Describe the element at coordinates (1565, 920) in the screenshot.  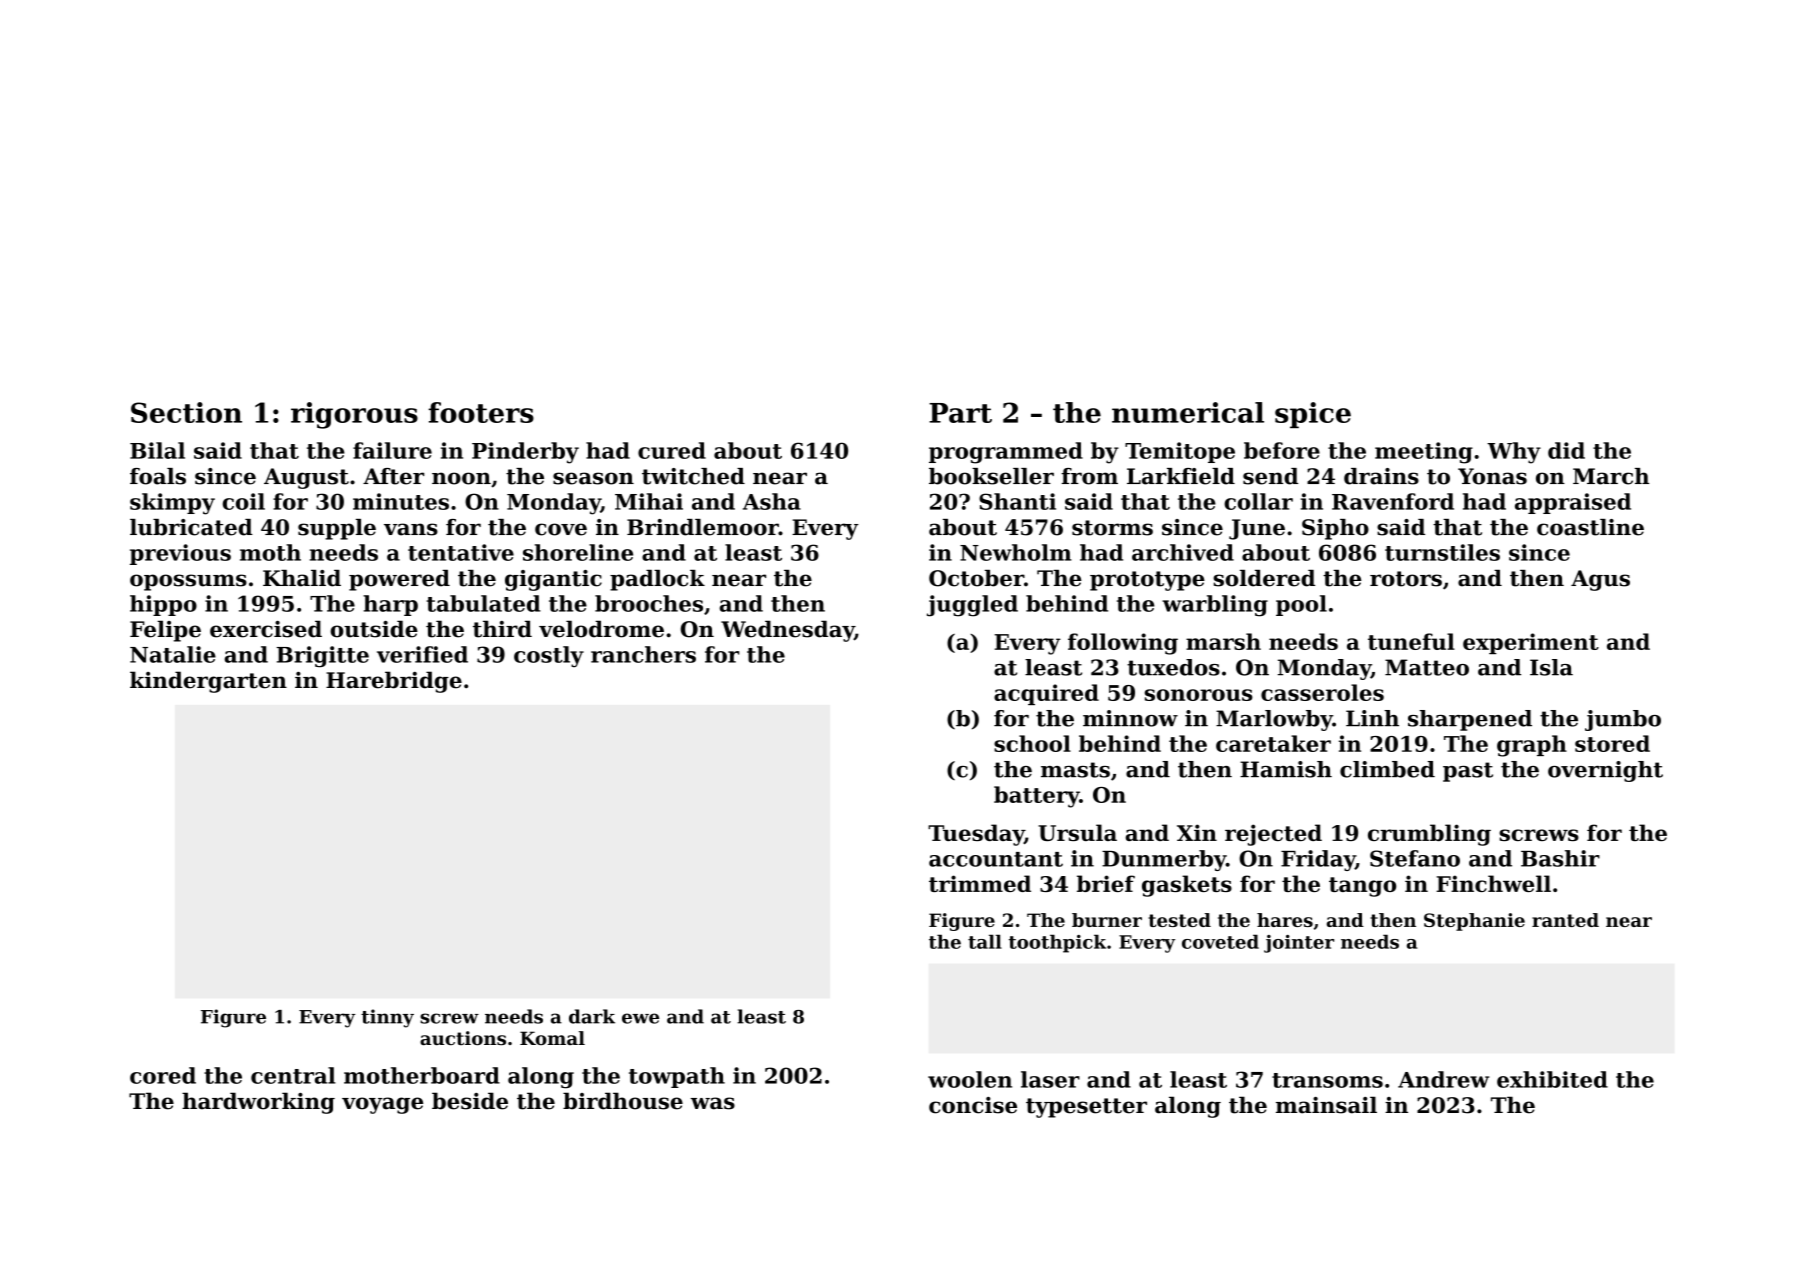
I see `ranted` at that location.
